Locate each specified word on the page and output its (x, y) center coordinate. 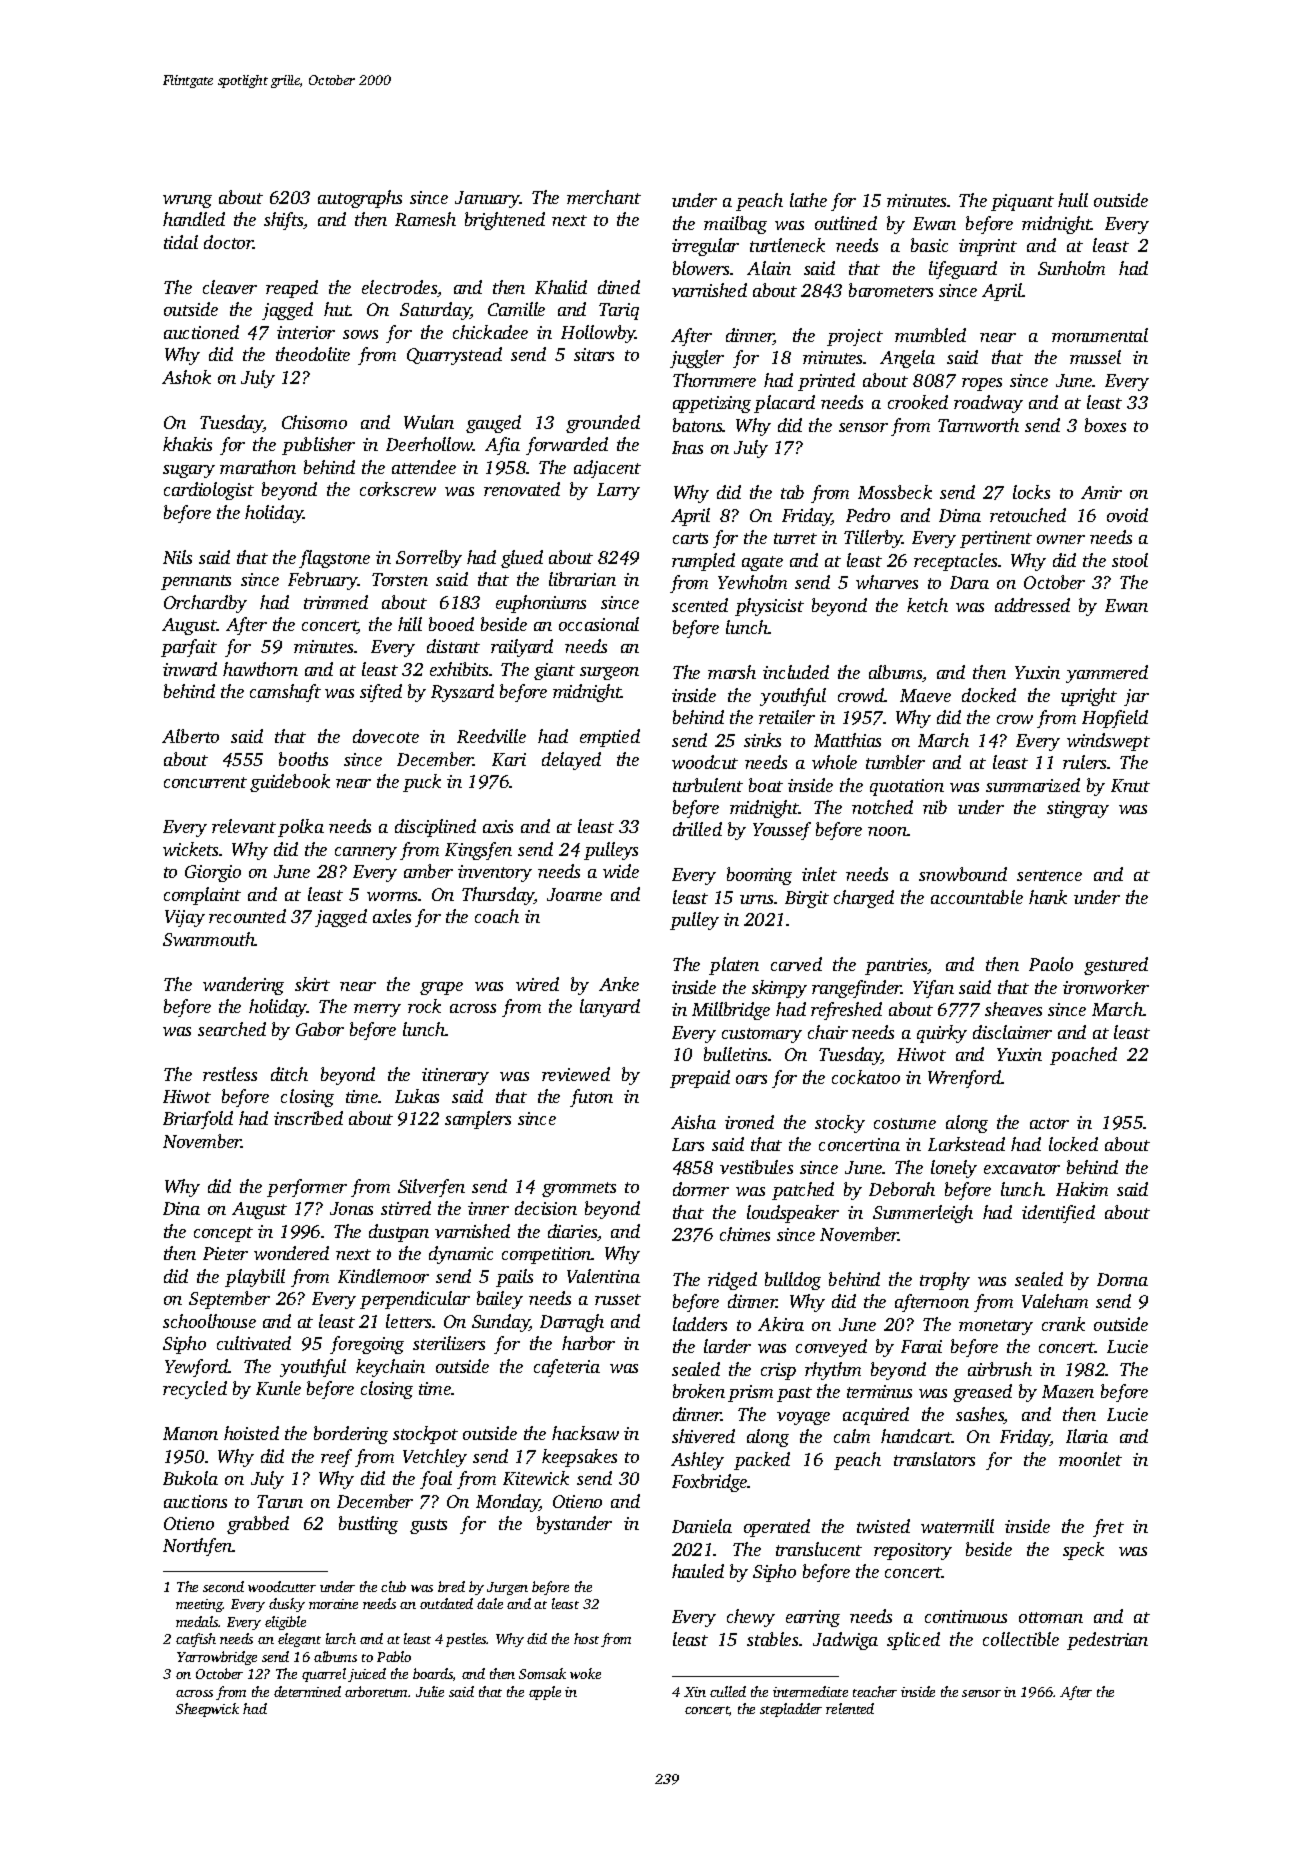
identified (1058, 1214)
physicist (769, 607)
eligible (285, 1623)
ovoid (1127, 515)
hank (1048, 897)
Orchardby (205, 604)
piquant (1022, 202)
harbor (588, 1343)
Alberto (190, 736)
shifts (284, 221)
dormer (701, 1189)
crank (1063, 1324)
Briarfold (198, 1120)
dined (619, 287)
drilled (697, 829)
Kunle (278, 1388)
